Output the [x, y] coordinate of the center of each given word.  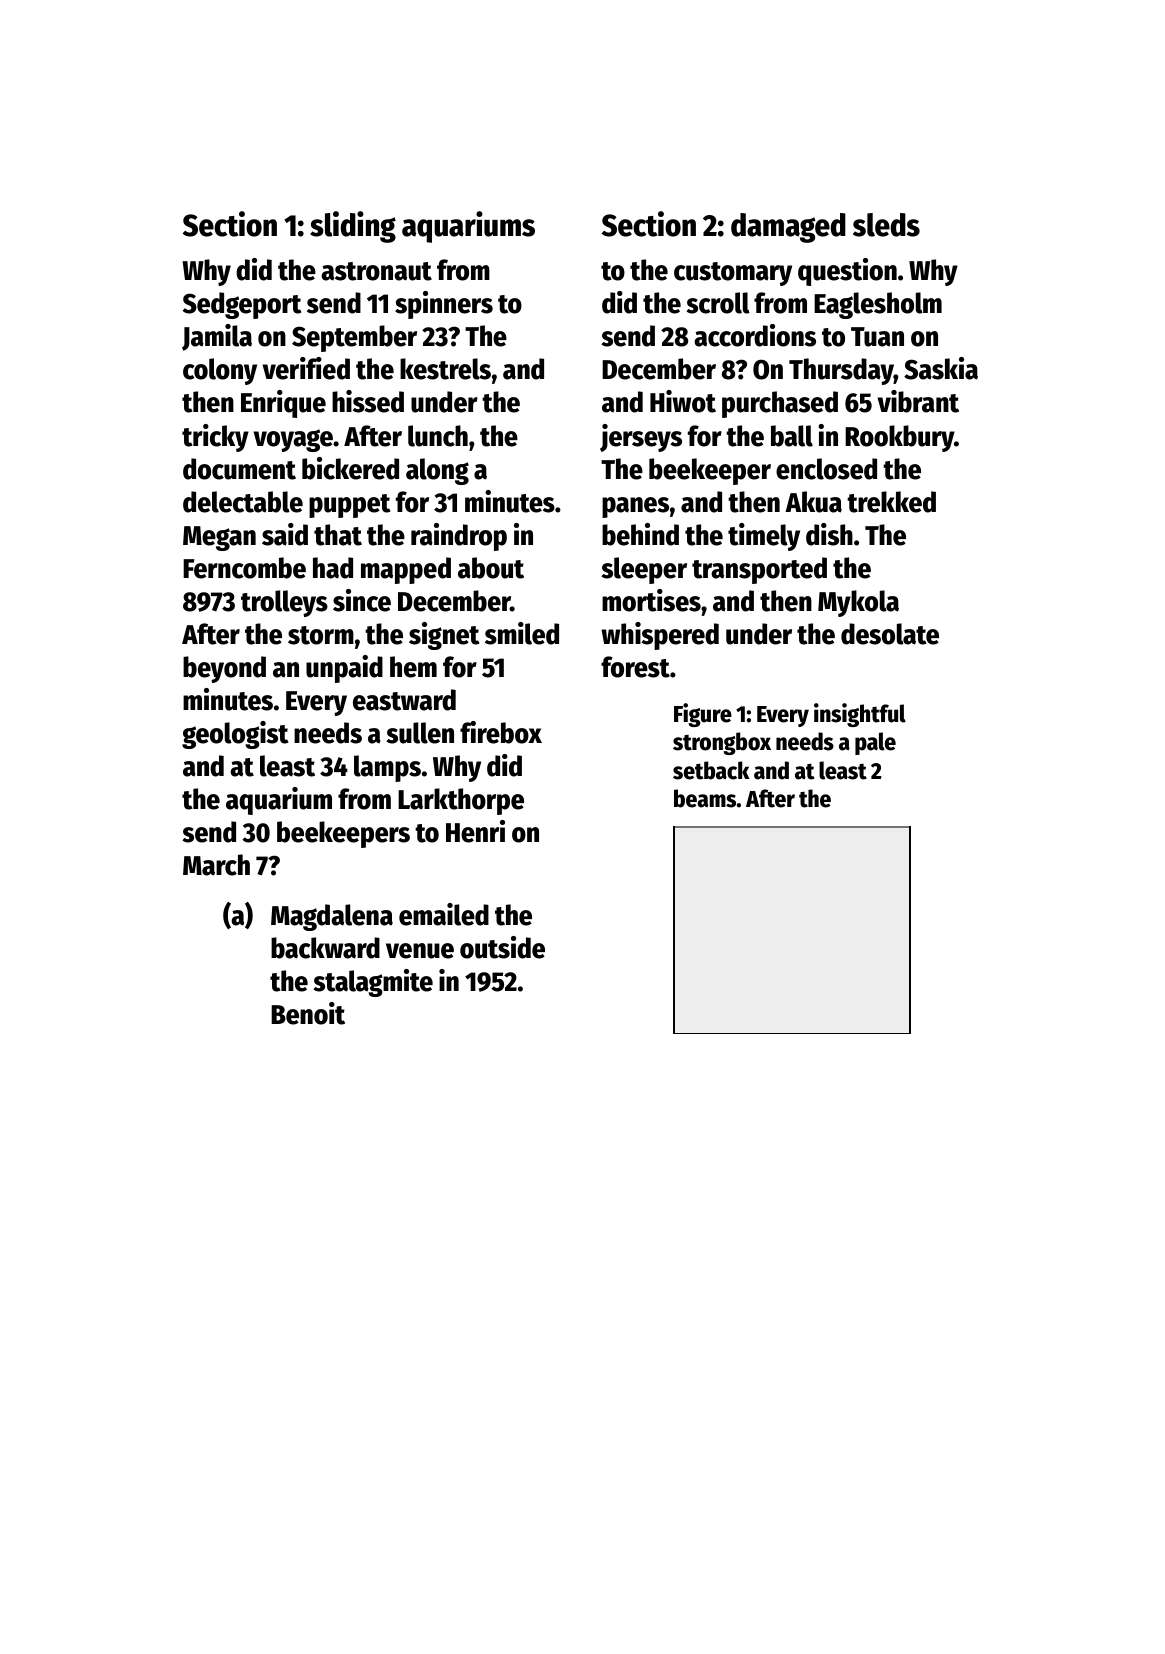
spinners [444, 305]
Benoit [308, 1013]
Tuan [877, 337]
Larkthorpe [461, 801]
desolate [890, 634]
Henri [475, 831]
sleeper [644, 570]
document [239, 469]
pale [875, 743]
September [354, 338]
